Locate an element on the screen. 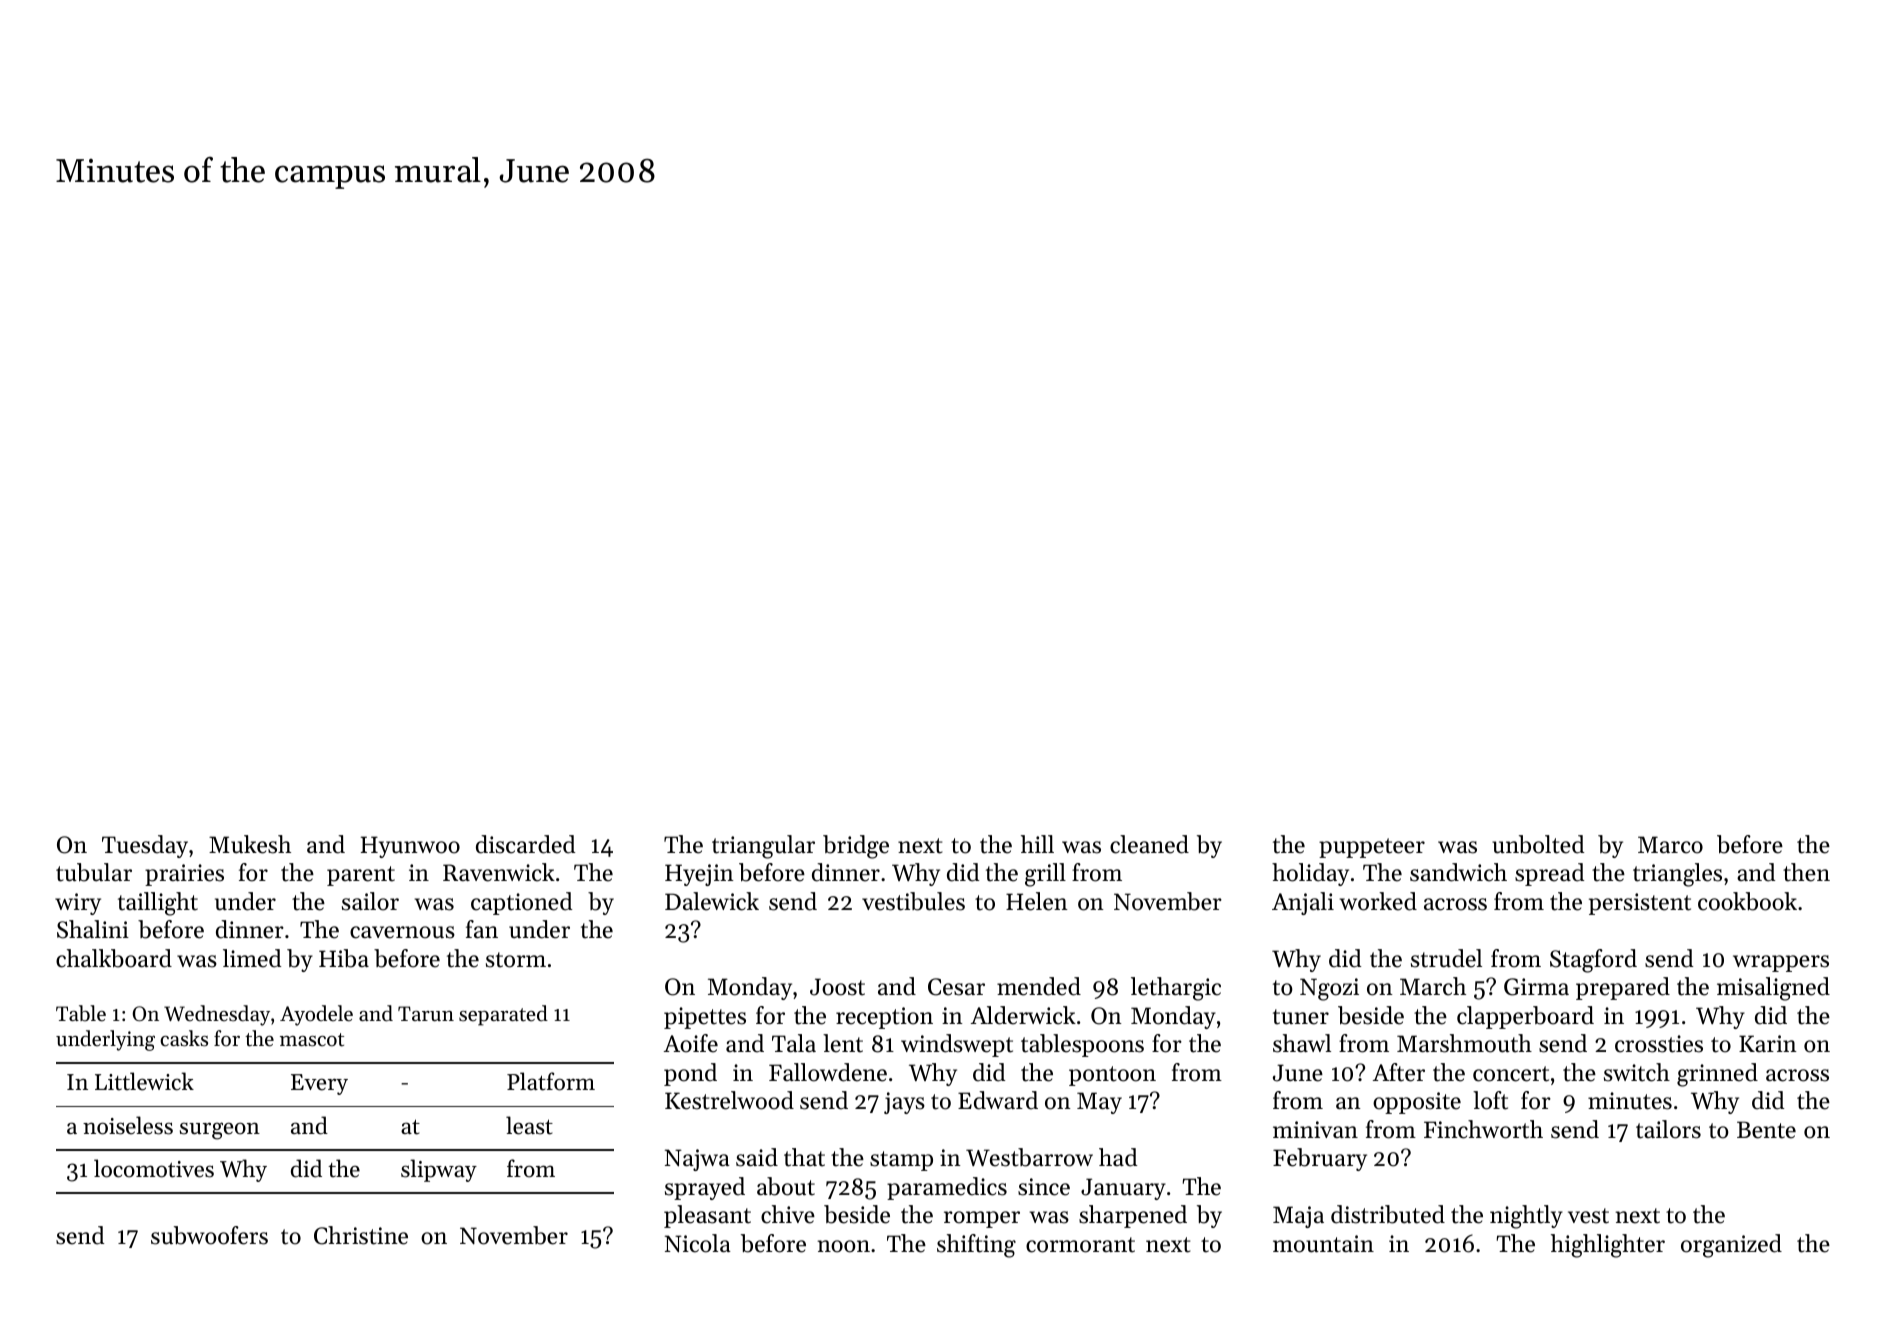 The height and width of the screenshot is (1334, 1886). noon is located at coordinates (843, 1246).
